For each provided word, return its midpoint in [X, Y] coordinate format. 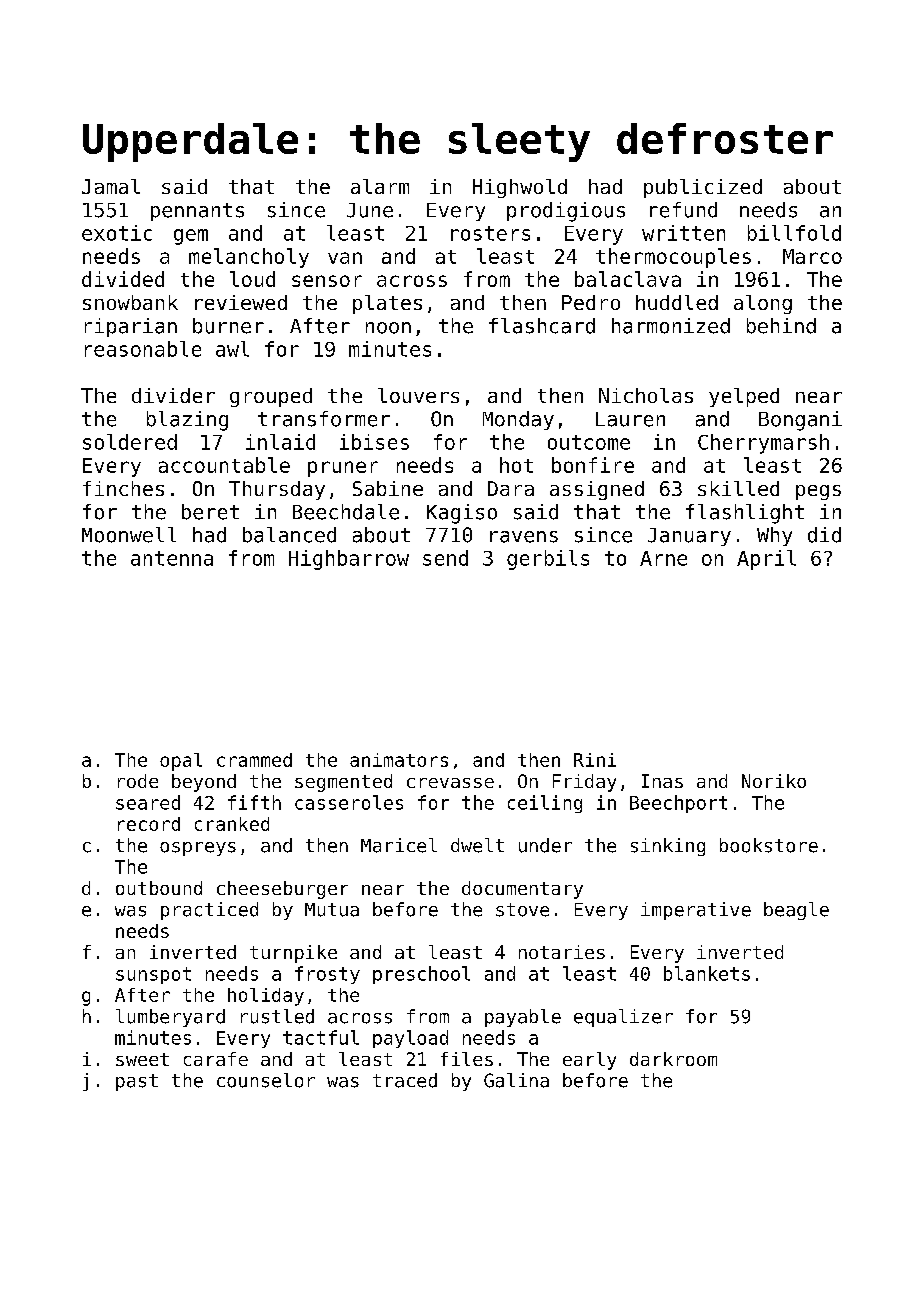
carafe [216, 1059]
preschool [421, 975]
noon [388, 328]
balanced [289, 535]
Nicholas [646, 395]
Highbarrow [349, 560]
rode [138, 781]
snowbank [130, 302]
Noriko [774, 781]
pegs [818, 492]
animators [399, 760]
